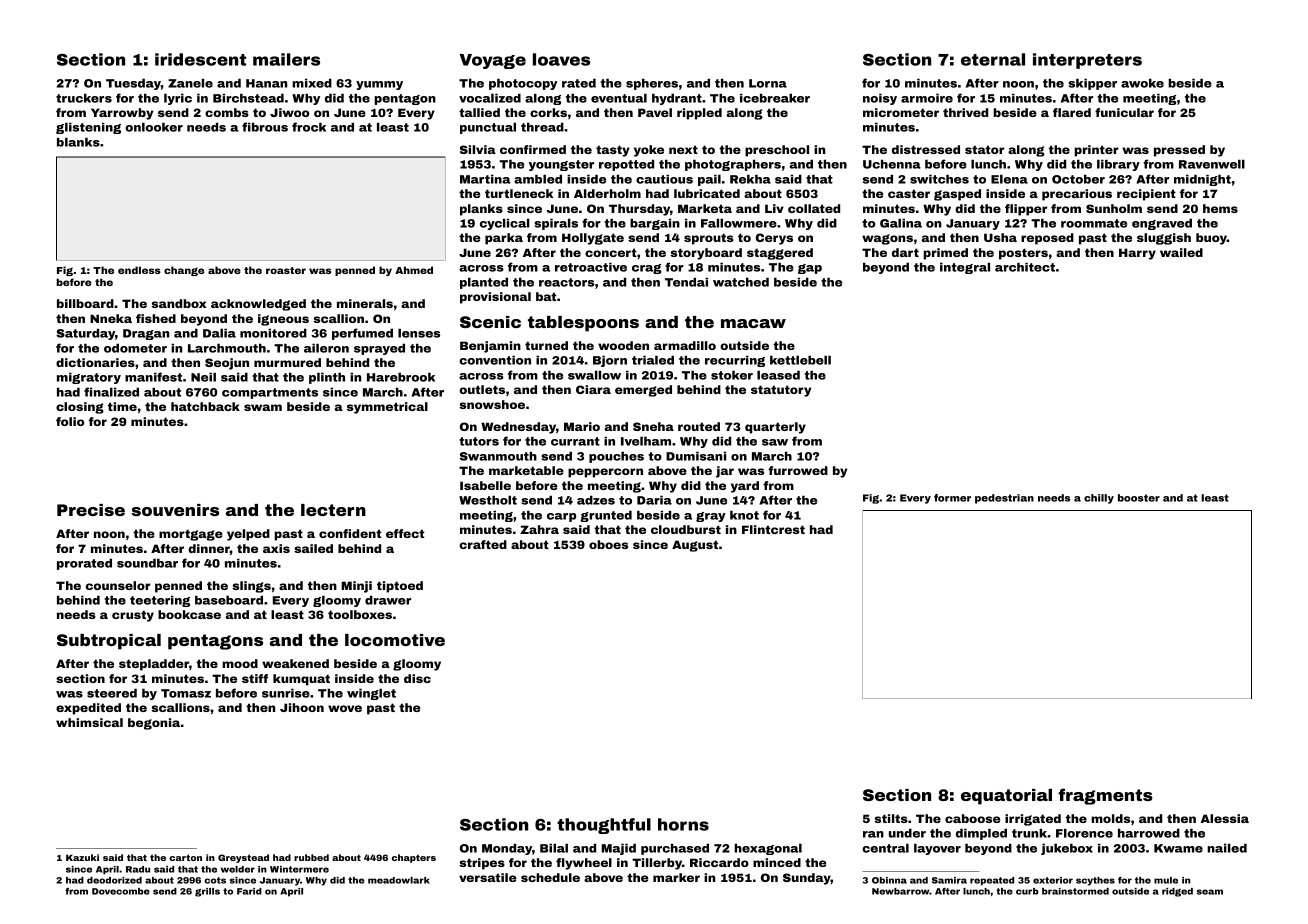  I want to click on glistening, so click(88, 128).
